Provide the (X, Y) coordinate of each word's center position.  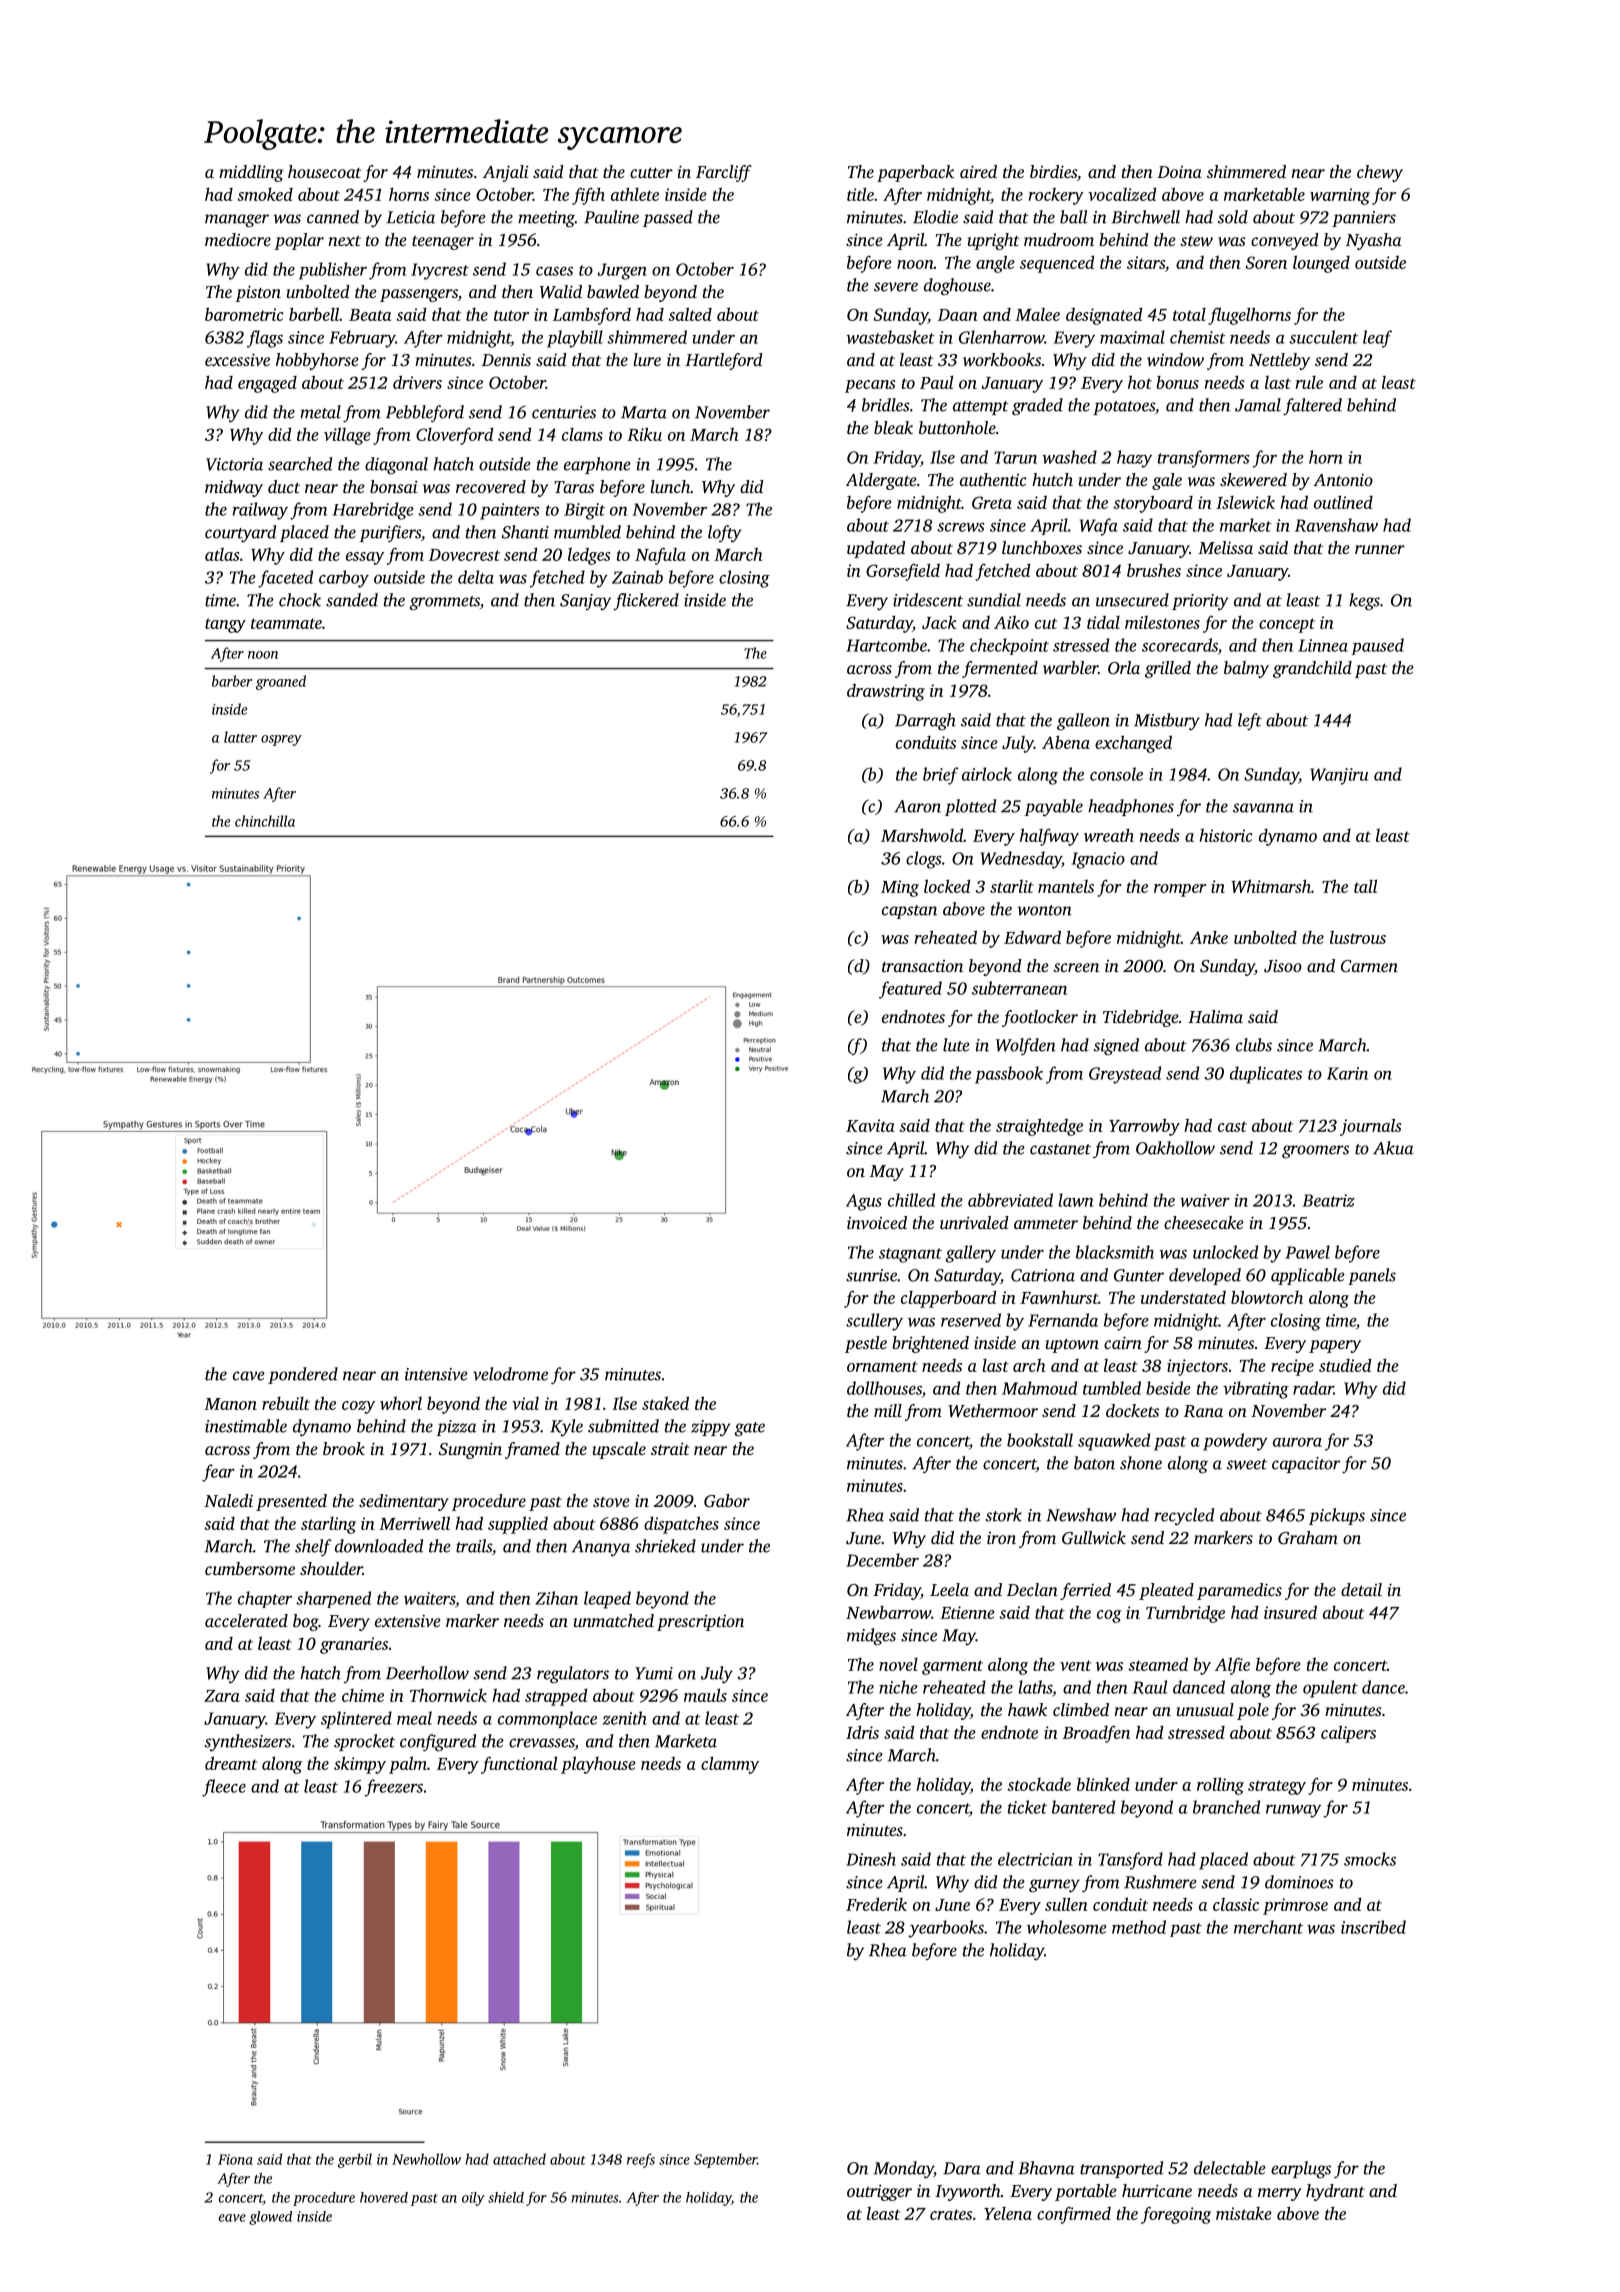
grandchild (1312, 669)
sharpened (333, 1599)
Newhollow (426, 2159)
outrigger (879, 2192)
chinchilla (265, 821)
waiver (1205, 1200)
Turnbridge (1185, 1614)
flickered (646, 601)
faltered (1312, 406)
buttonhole (957, 427)
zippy (711, 1428)
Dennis (506, 360)
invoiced (877, 1222)
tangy (225, 625)
